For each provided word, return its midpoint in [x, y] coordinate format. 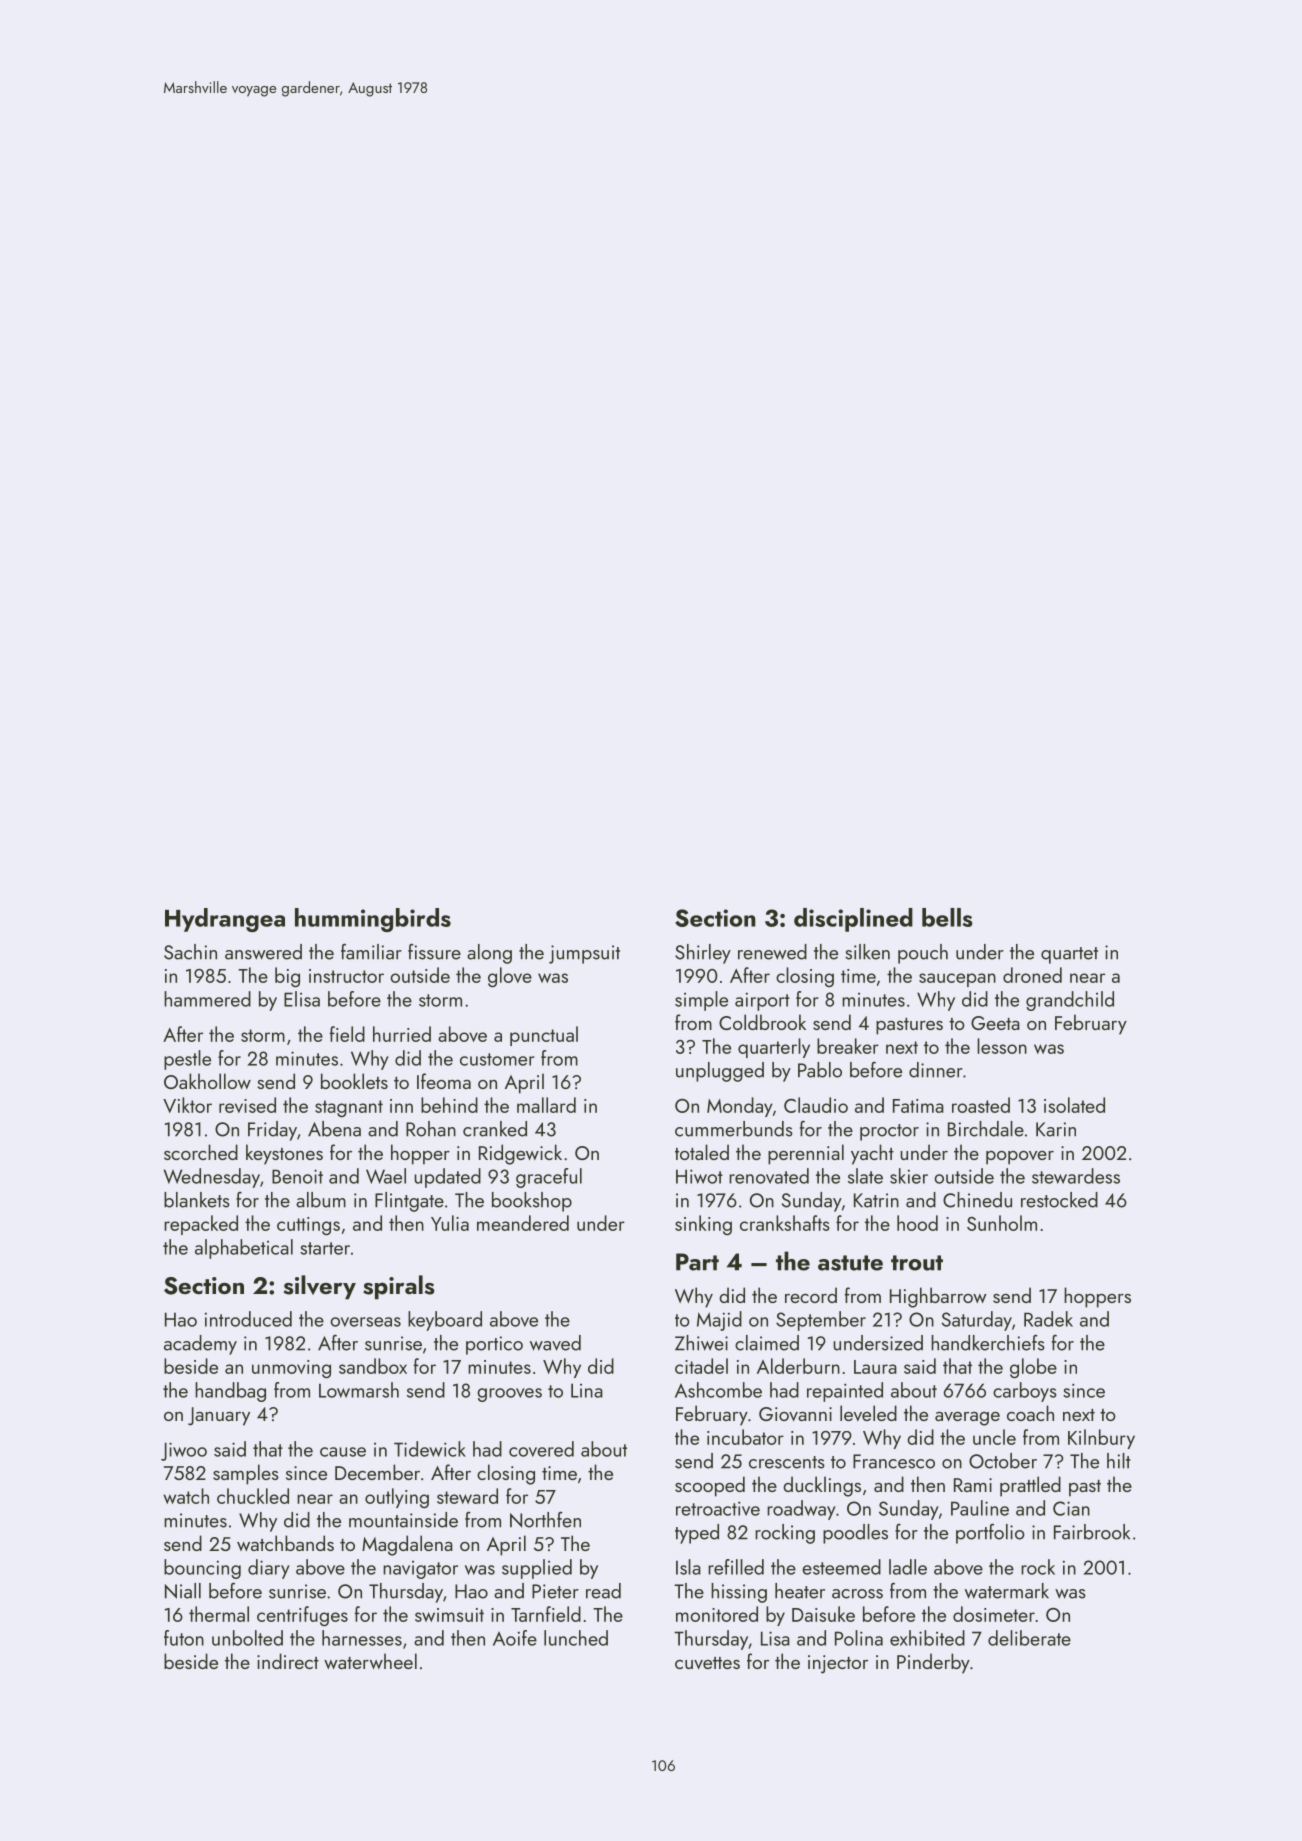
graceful [549, 1178]
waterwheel [370, 1661]
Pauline [980, 1508]
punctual [544, 1036]
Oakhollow [207, 1081]
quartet [1069, 955]
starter [325, 1248]
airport [762, 1001]
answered [263, 952]
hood [917, 1223]
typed [697, 1534]
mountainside [403, 1520]
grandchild [1070, 1001]
